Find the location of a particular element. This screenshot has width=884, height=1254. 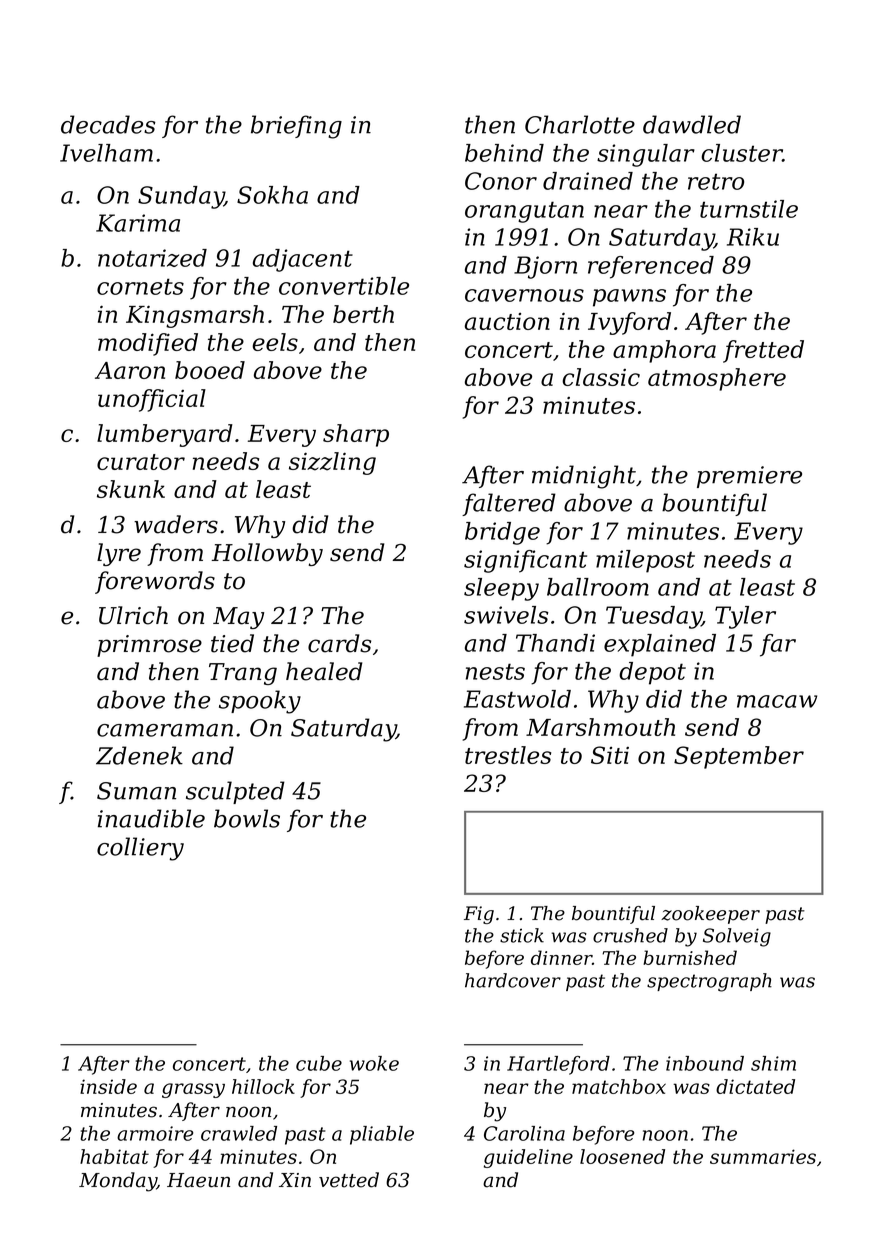

trestles is located at coordinates (508, 755).
